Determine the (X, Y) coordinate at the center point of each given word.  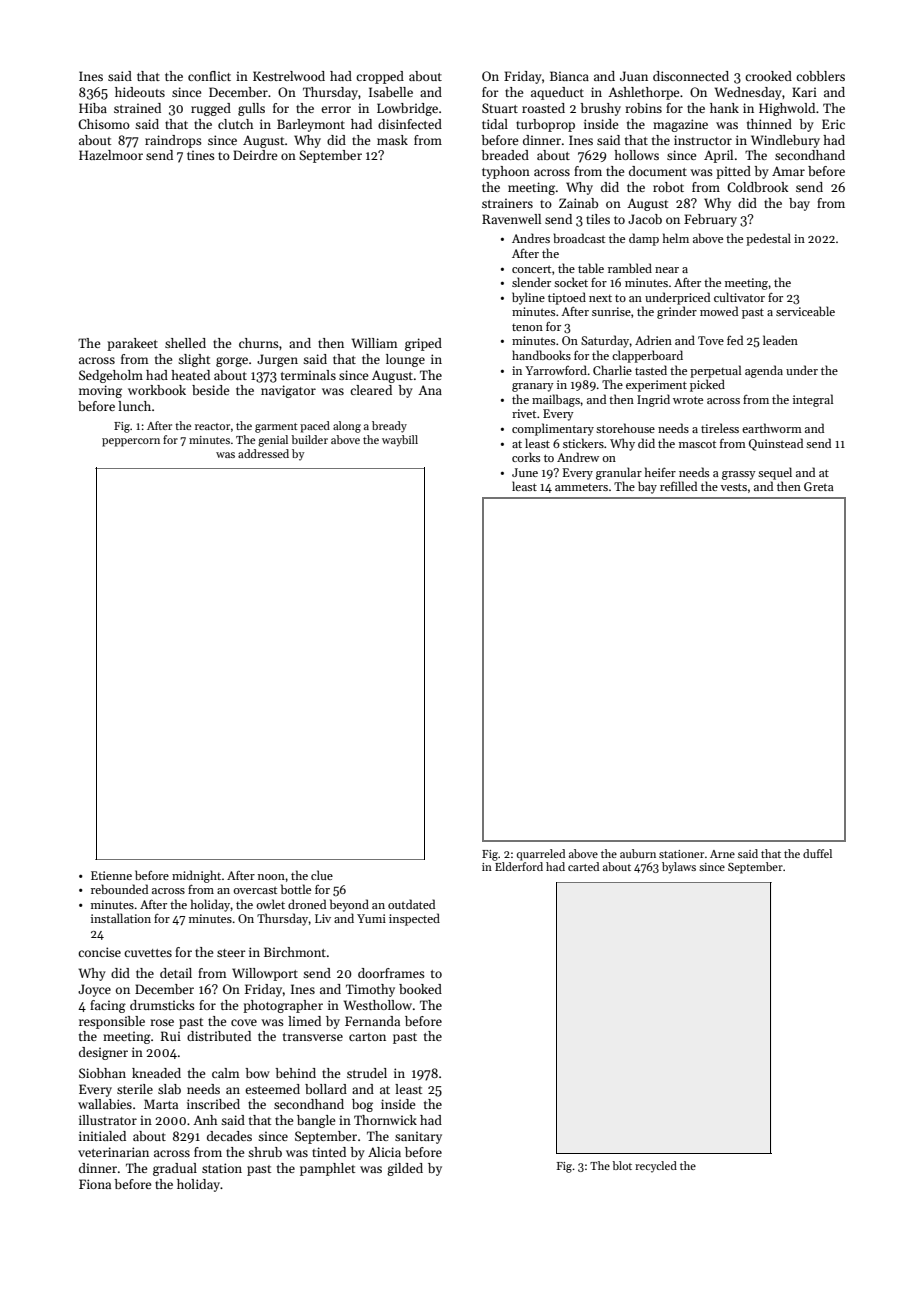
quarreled (541, 855)
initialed (102, 1136)
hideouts (140, 92)
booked (420, 989)
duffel (817, 853)
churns (259, 343)
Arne (722, 854)
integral (813, 400)
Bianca (569, 76)
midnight (196, 876)
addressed (263, 453)
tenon (527, 327)
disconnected (691, 76)
